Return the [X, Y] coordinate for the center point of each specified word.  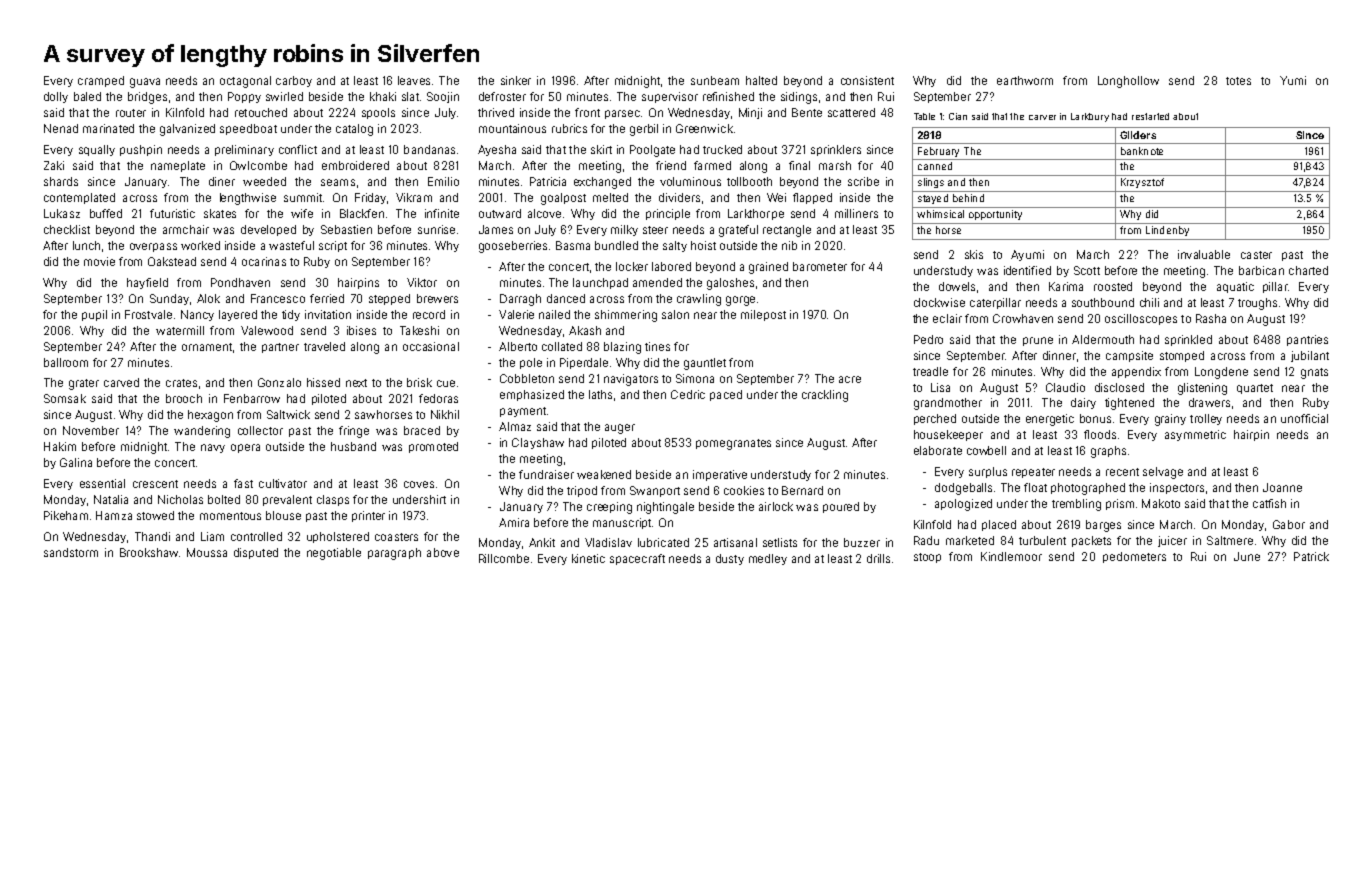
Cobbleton [527, 378]
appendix [1136, 372]
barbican [1261, 270]
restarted [1150, 116]
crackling [825, 396]
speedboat [248, 129]
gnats [1314, 373]
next [356, 383]
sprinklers [836, 150]
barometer [820, 266]
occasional [431, 346]
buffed [106, 213]
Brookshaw [149, 552]
